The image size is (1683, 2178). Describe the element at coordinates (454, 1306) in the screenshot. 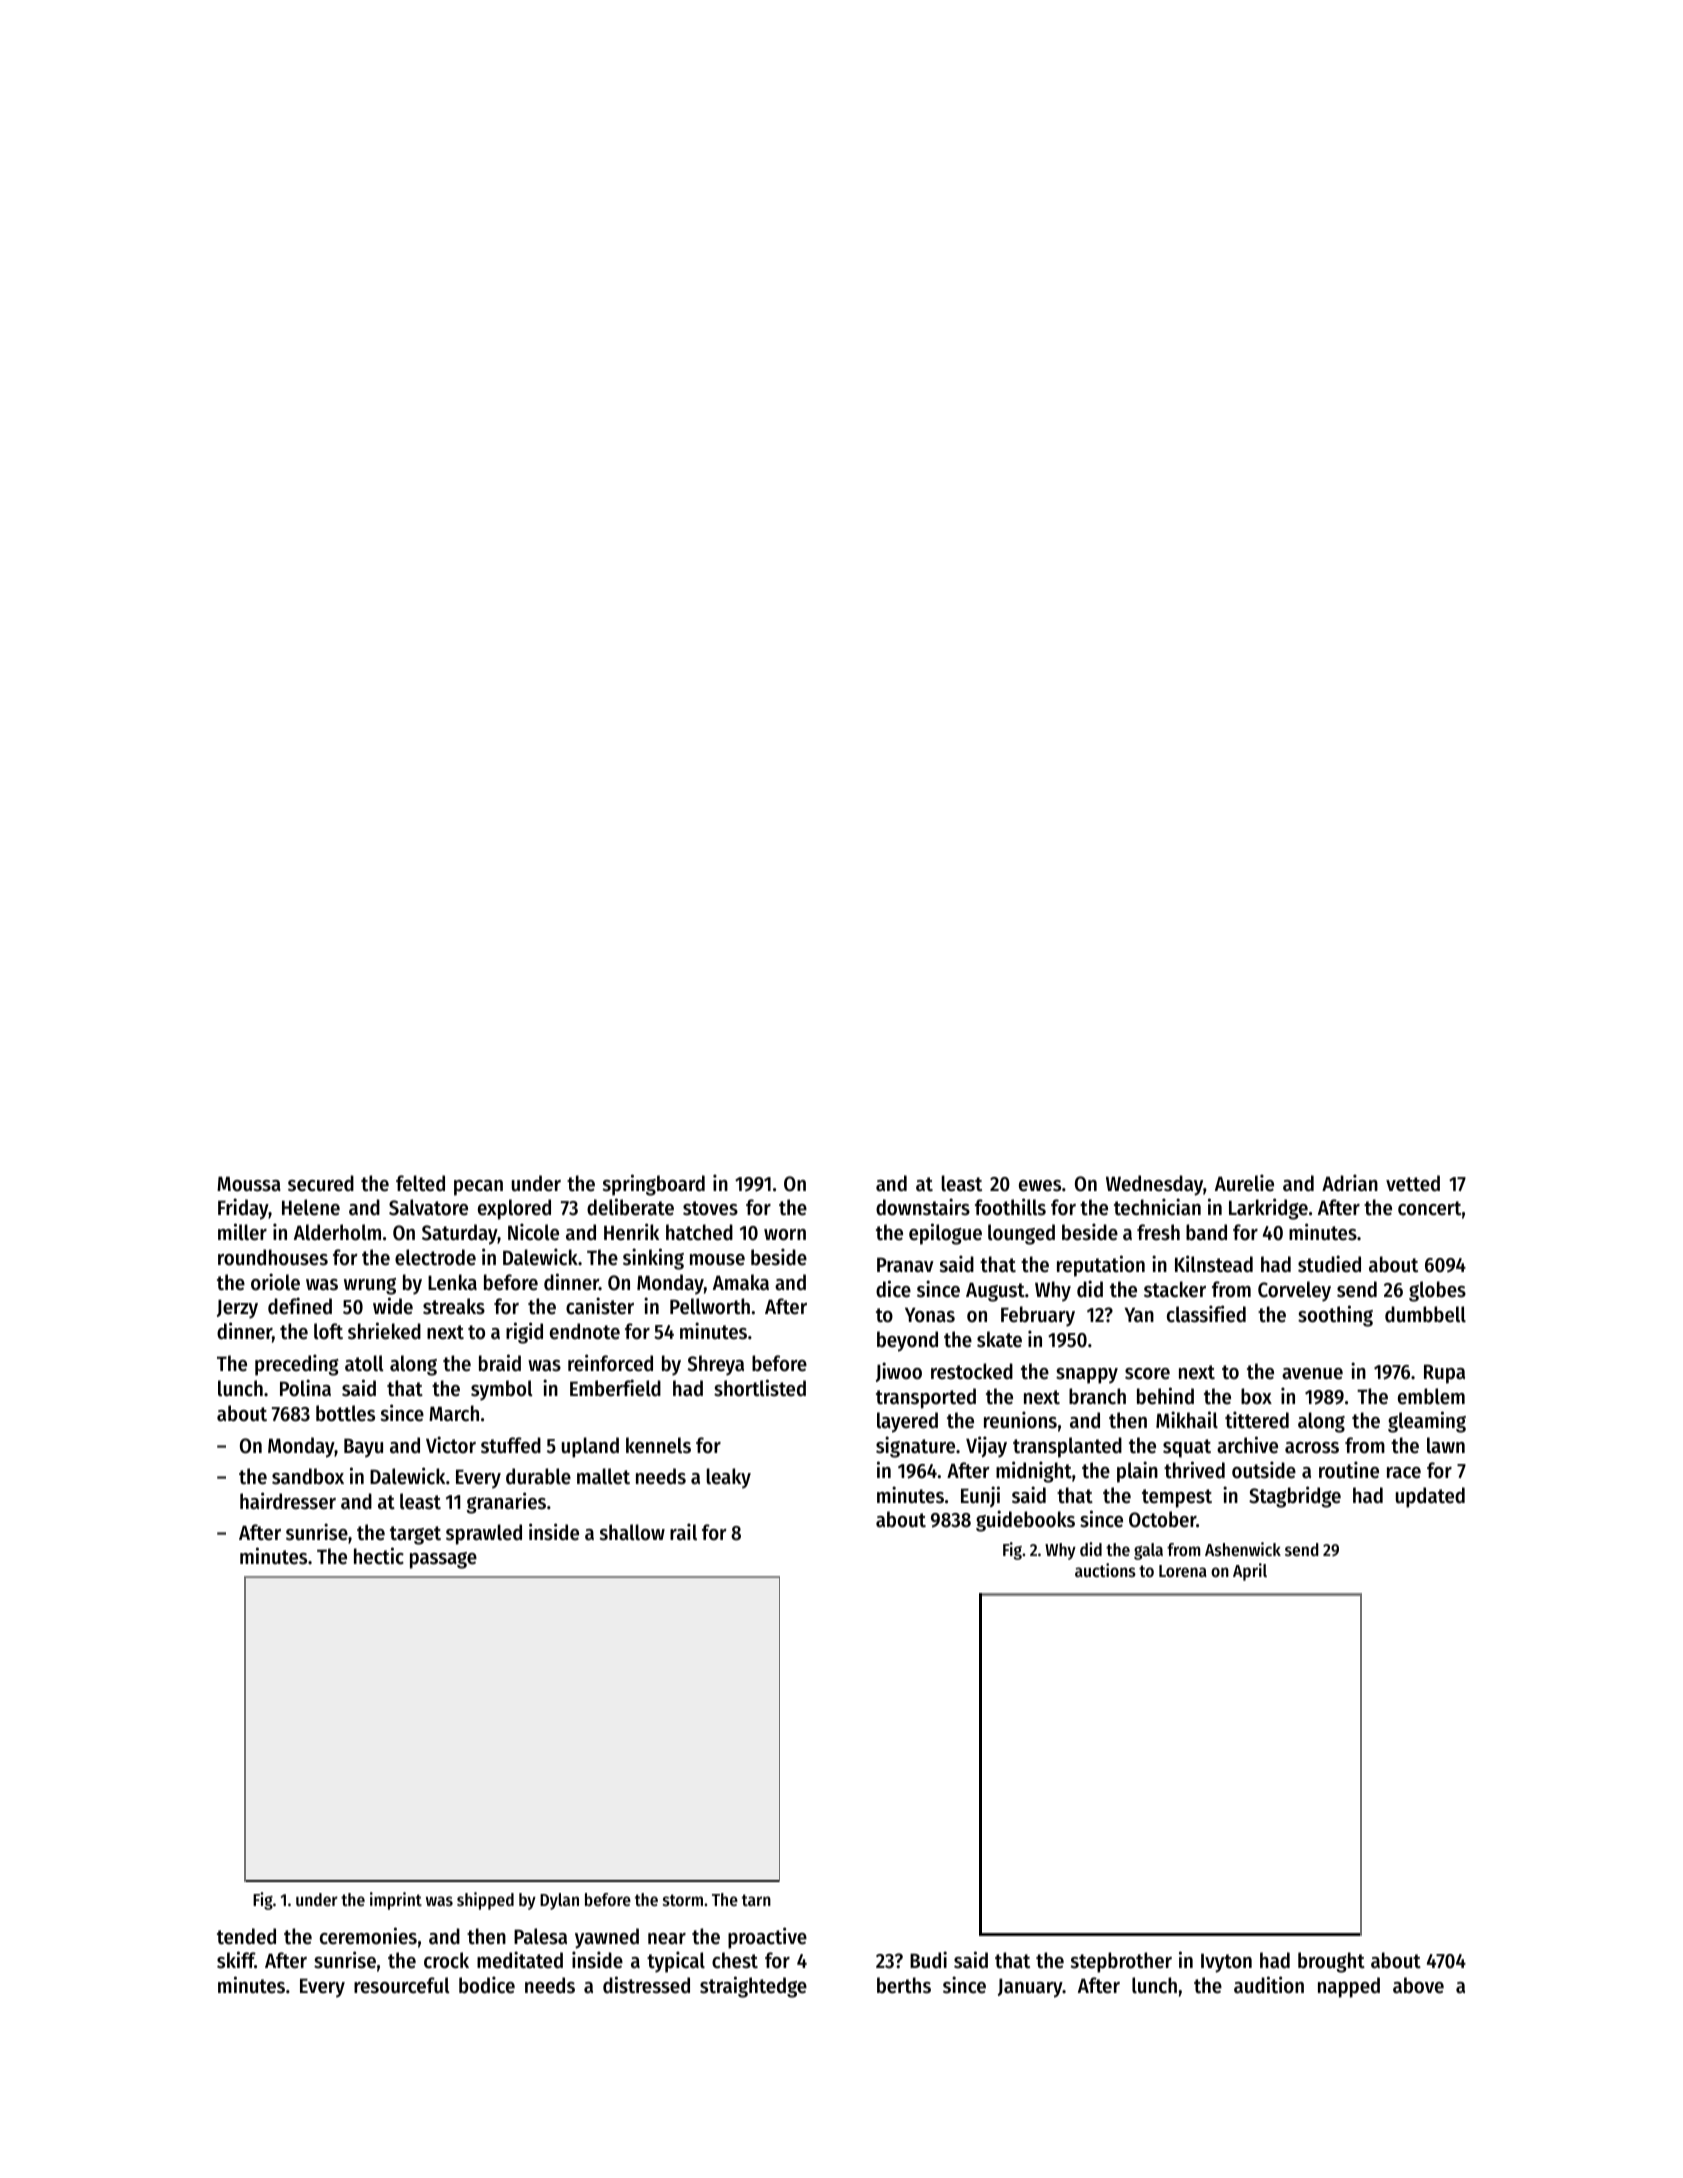

I see `streaks` at that location.
